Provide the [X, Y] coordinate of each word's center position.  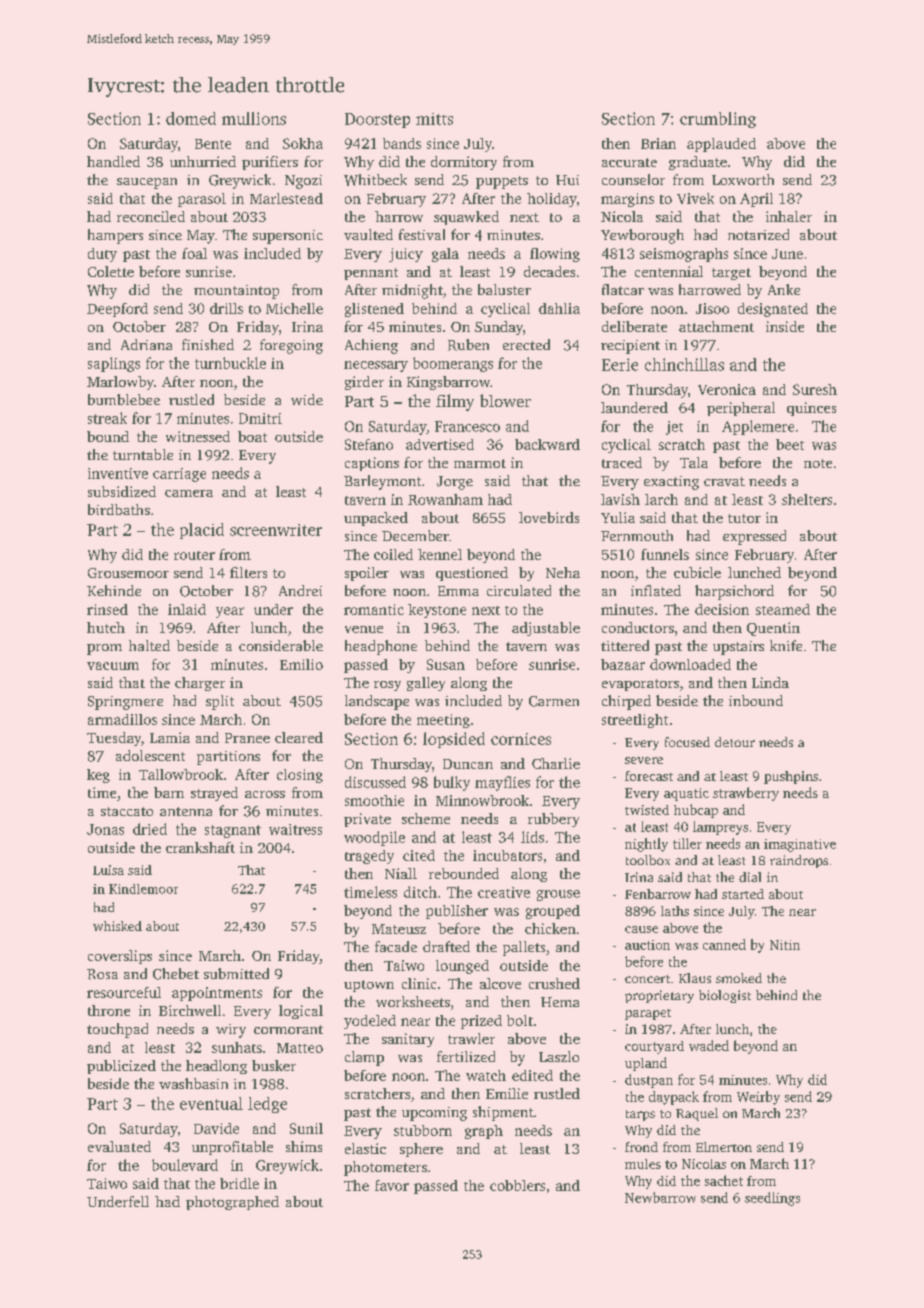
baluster [504, 289]
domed [191, 118]
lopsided [454, 740]
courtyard [654, 1047]
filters [248, 572]
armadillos [122, 719]
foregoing [291, 346]
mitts [434, 119]
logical [301, 1012]
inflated [656, 590]
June [787, 254]
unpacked [376, 519]
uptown [369, 986]
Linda [770, 682]
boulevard [185, 1165]
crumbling [718, 120]
